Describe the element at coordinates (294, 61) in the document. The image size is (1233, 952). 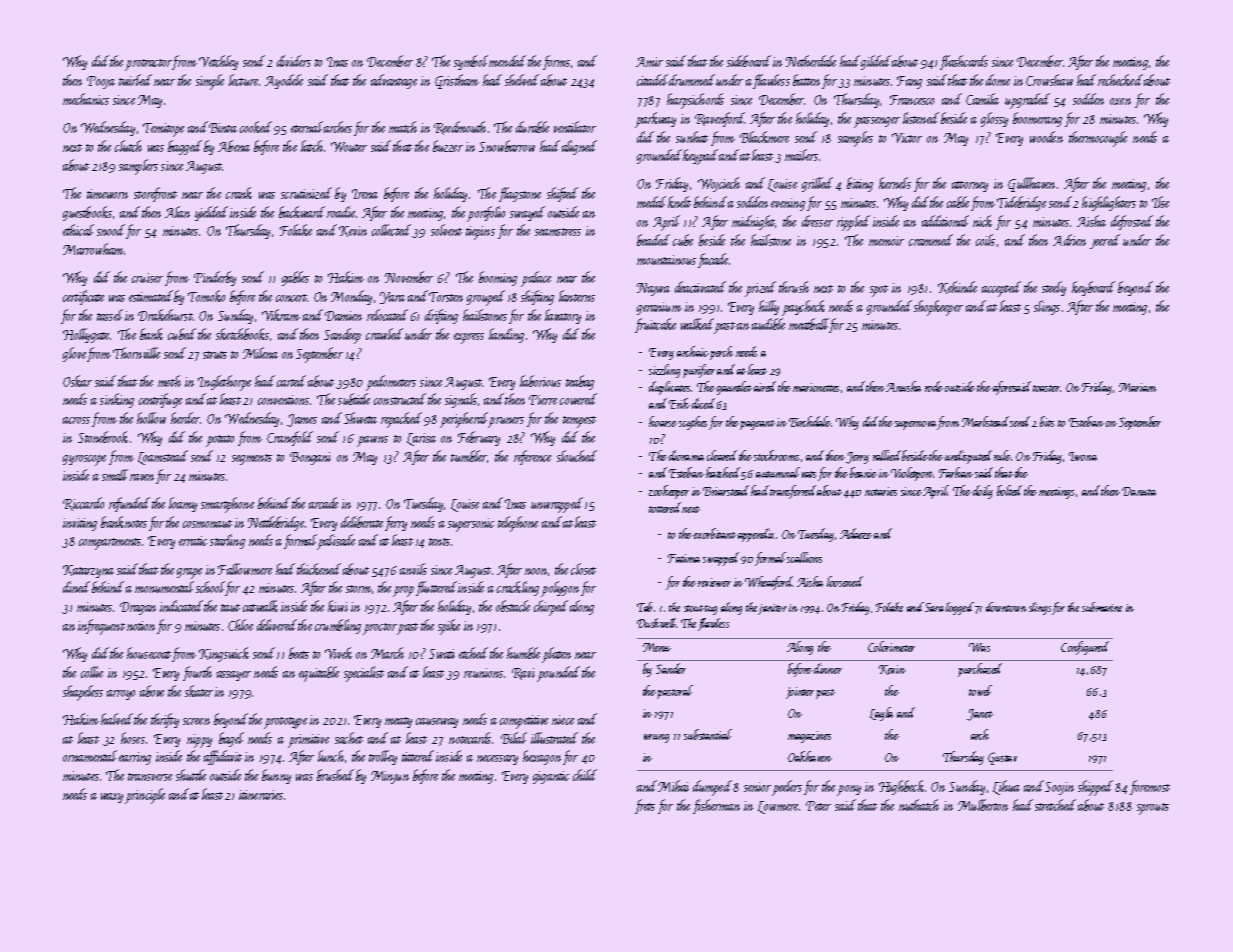
I see `dividers` at that location.
